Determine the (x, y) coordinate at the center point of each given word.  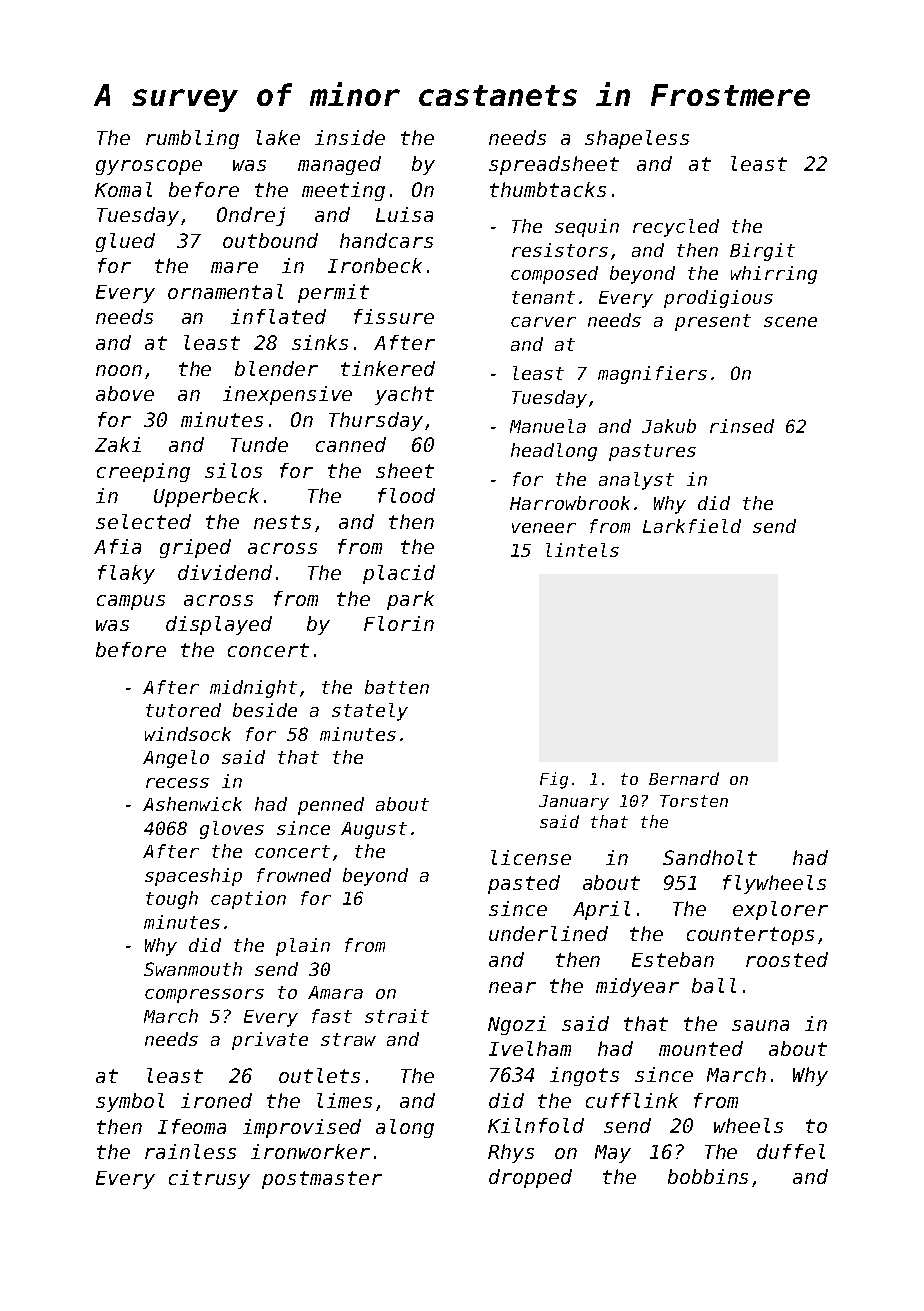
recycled (676, 228)
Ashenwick (192, 804)
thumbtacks (548, 189)
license (531, 857)
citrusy (209, 1179)
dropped (530, 1178)
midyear (637, 987)
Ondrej (251, 216)
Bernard (684, 778)
